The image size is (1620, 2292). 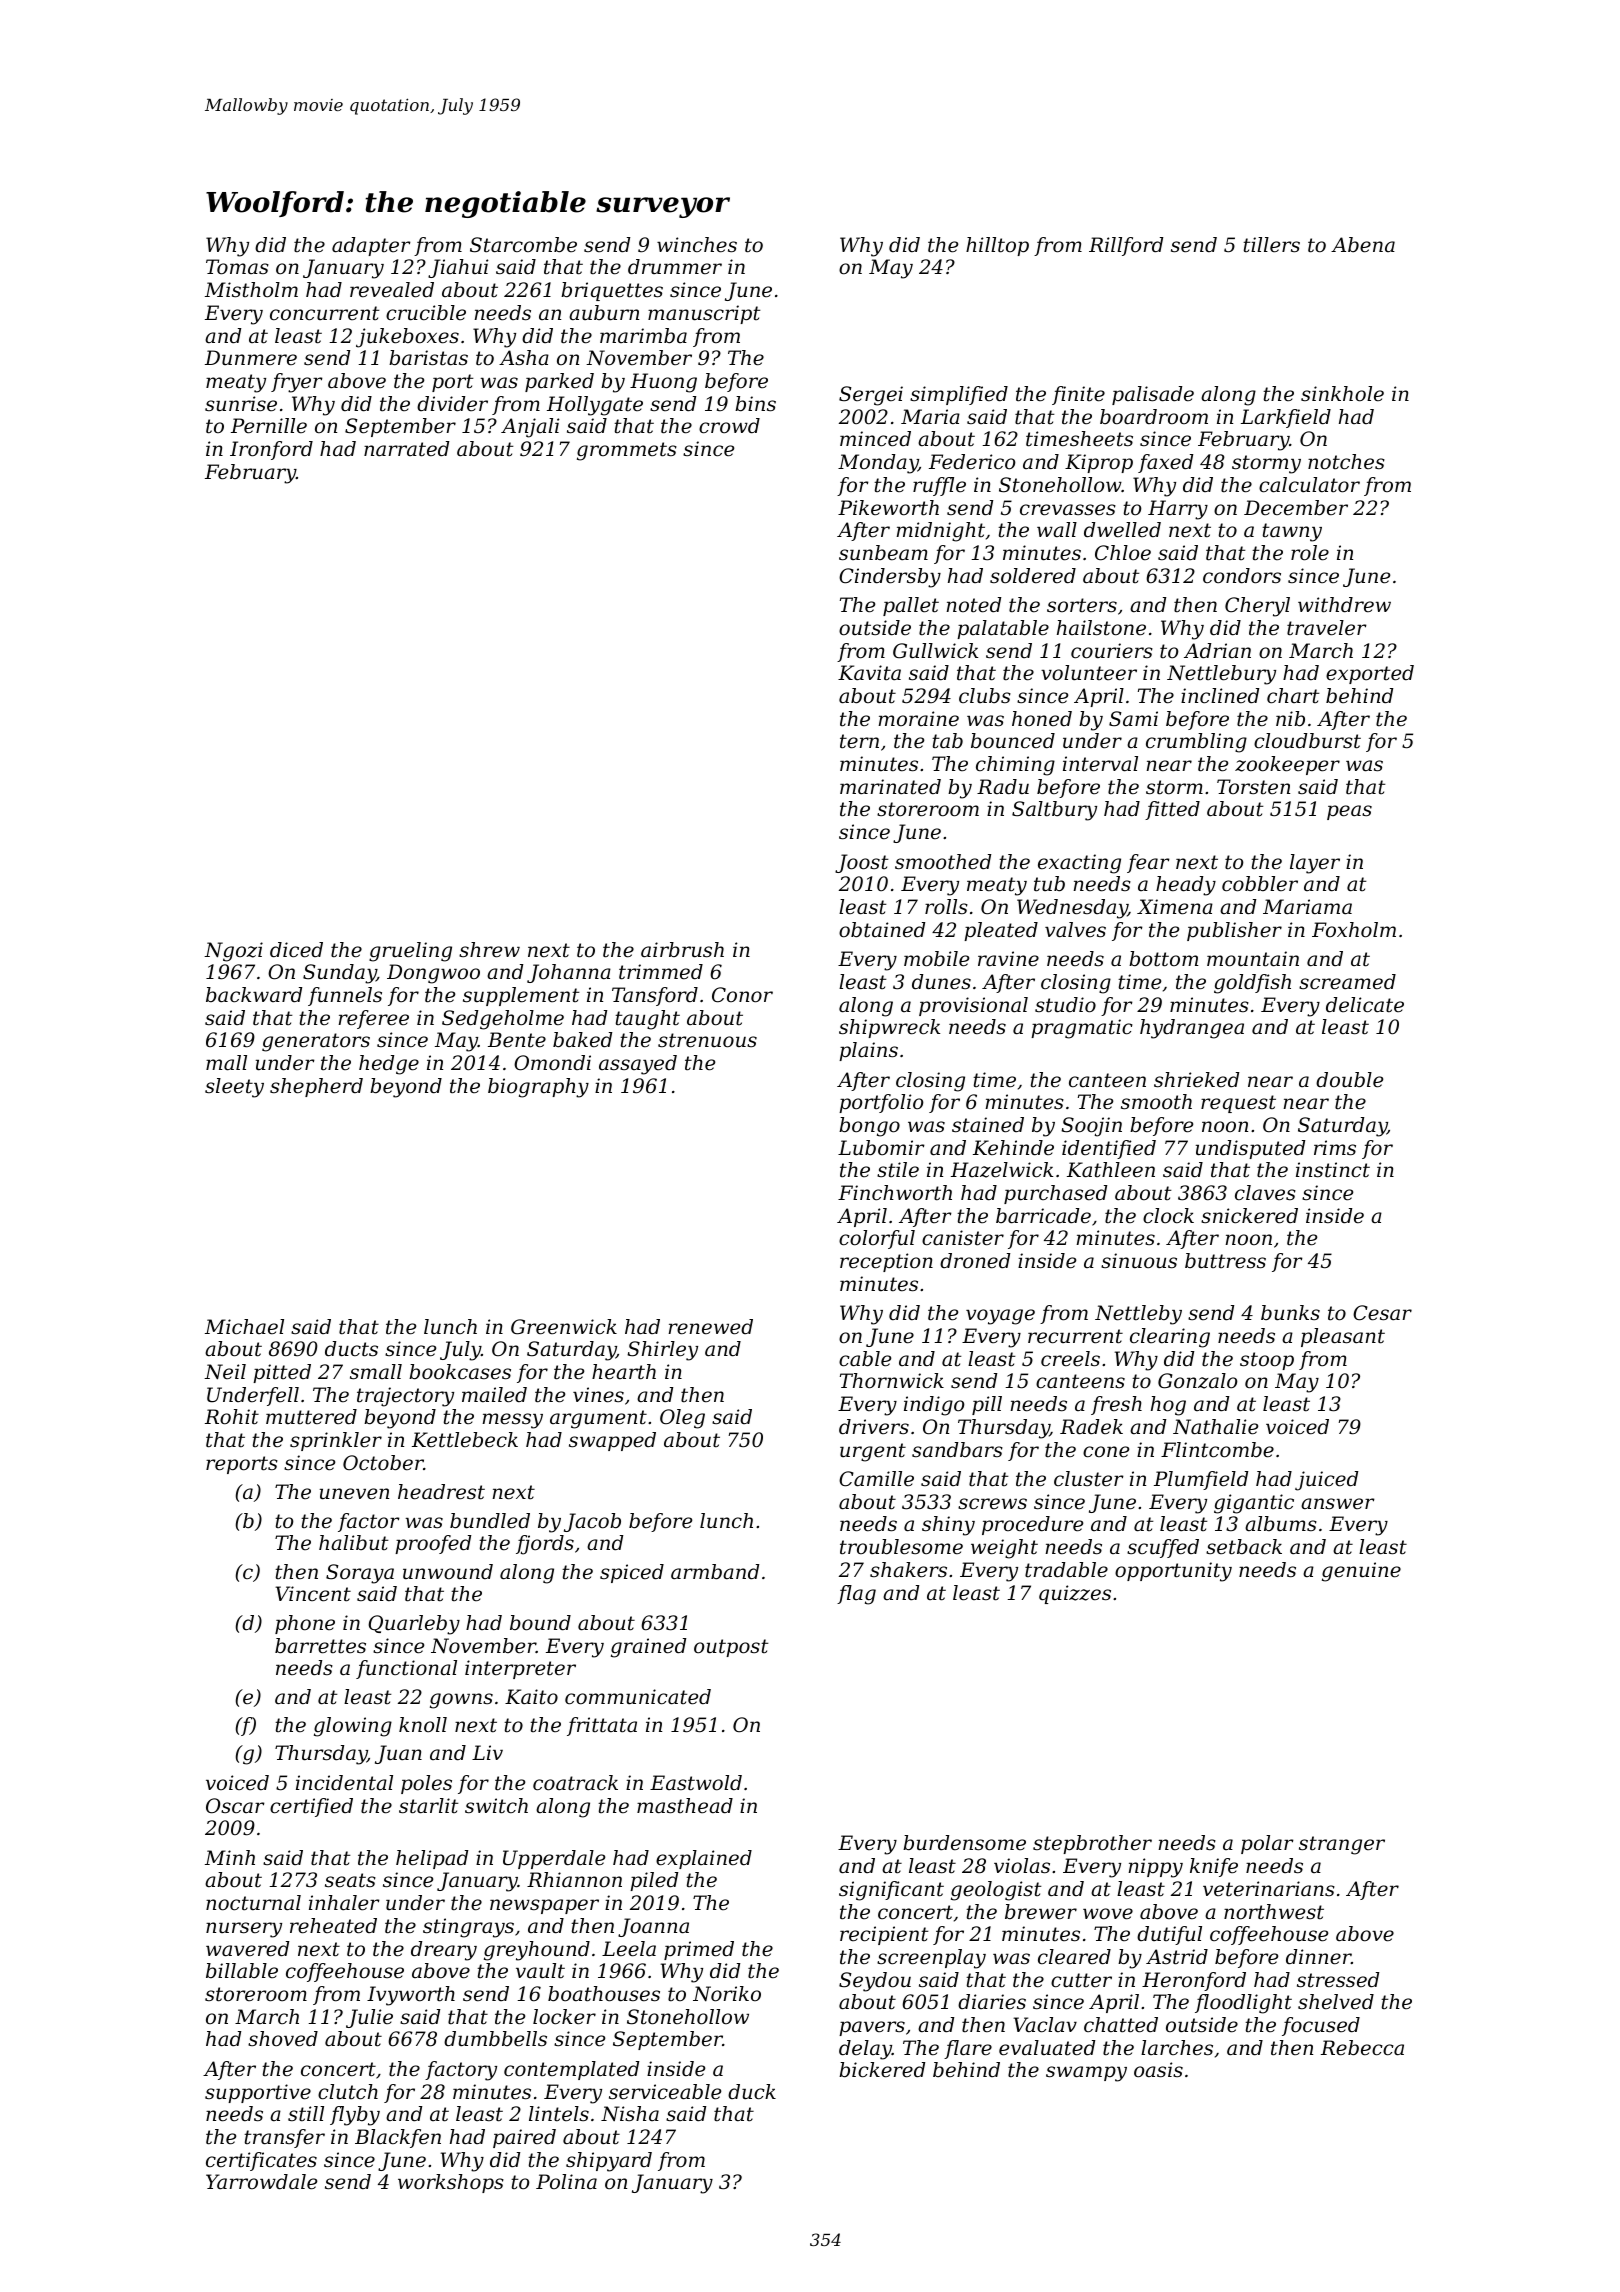 What do you see at coordinates (1349, 812) in the screenshot?
I see `peas` at bounding box center [1349, 812].
